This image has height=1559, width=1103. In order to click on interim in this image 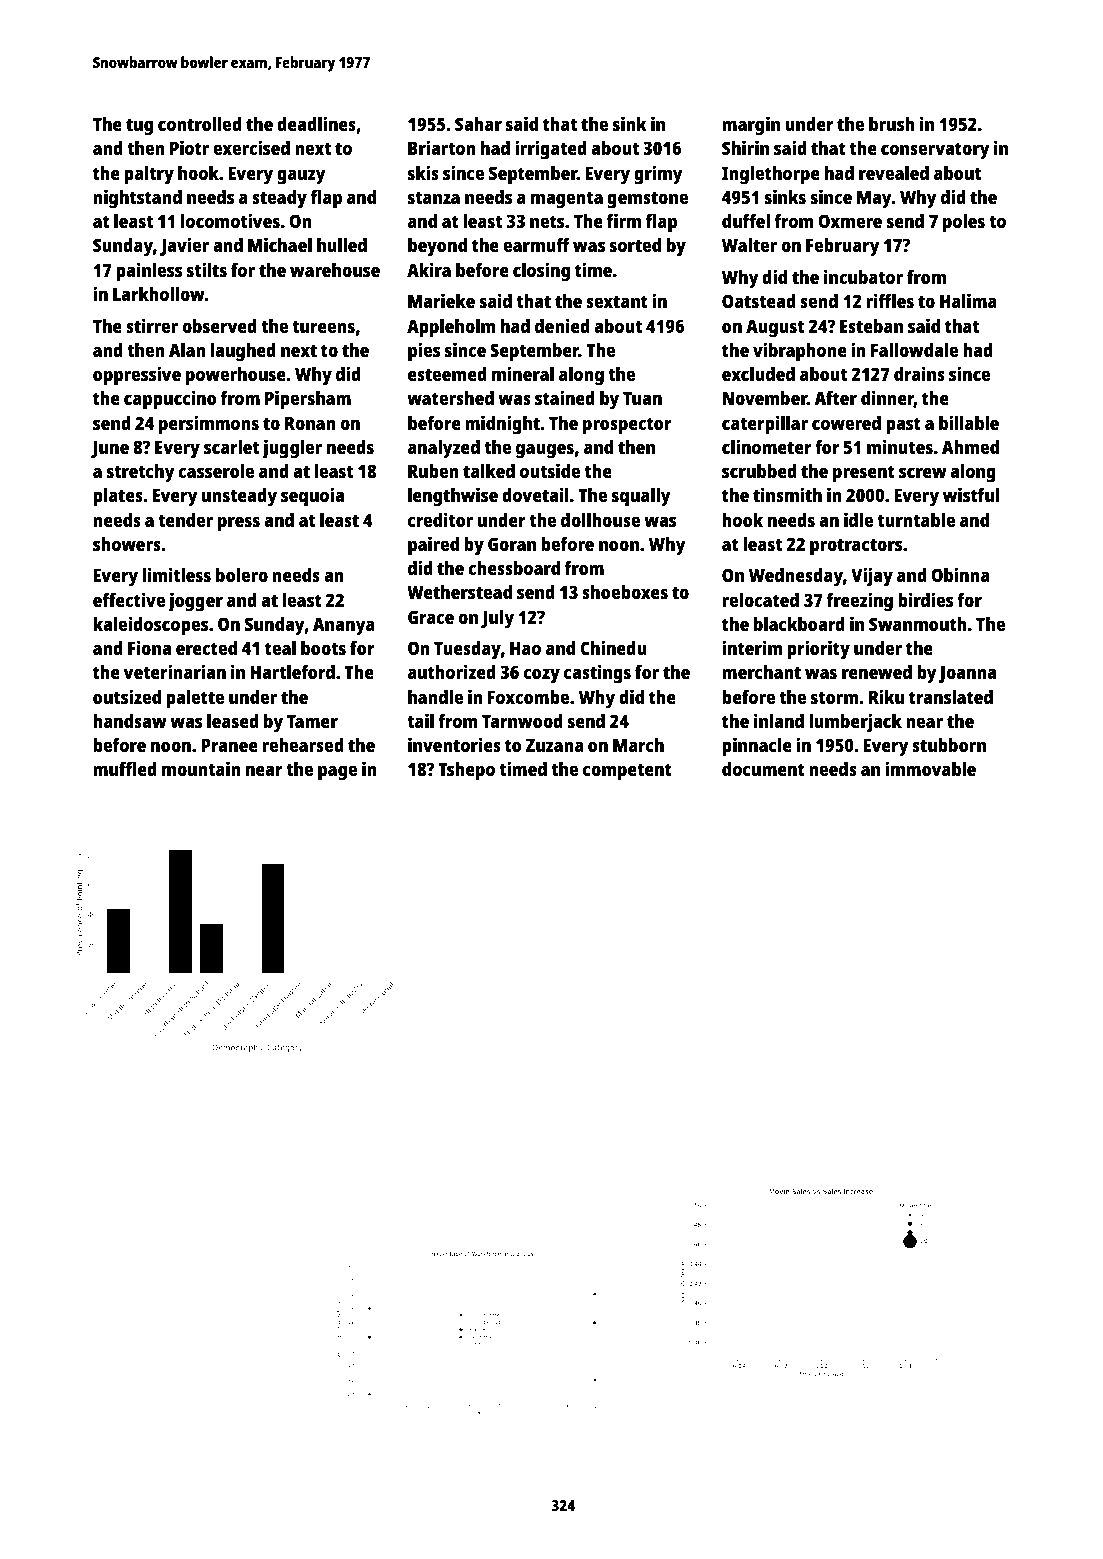, I will do `click(752, 647)`.
